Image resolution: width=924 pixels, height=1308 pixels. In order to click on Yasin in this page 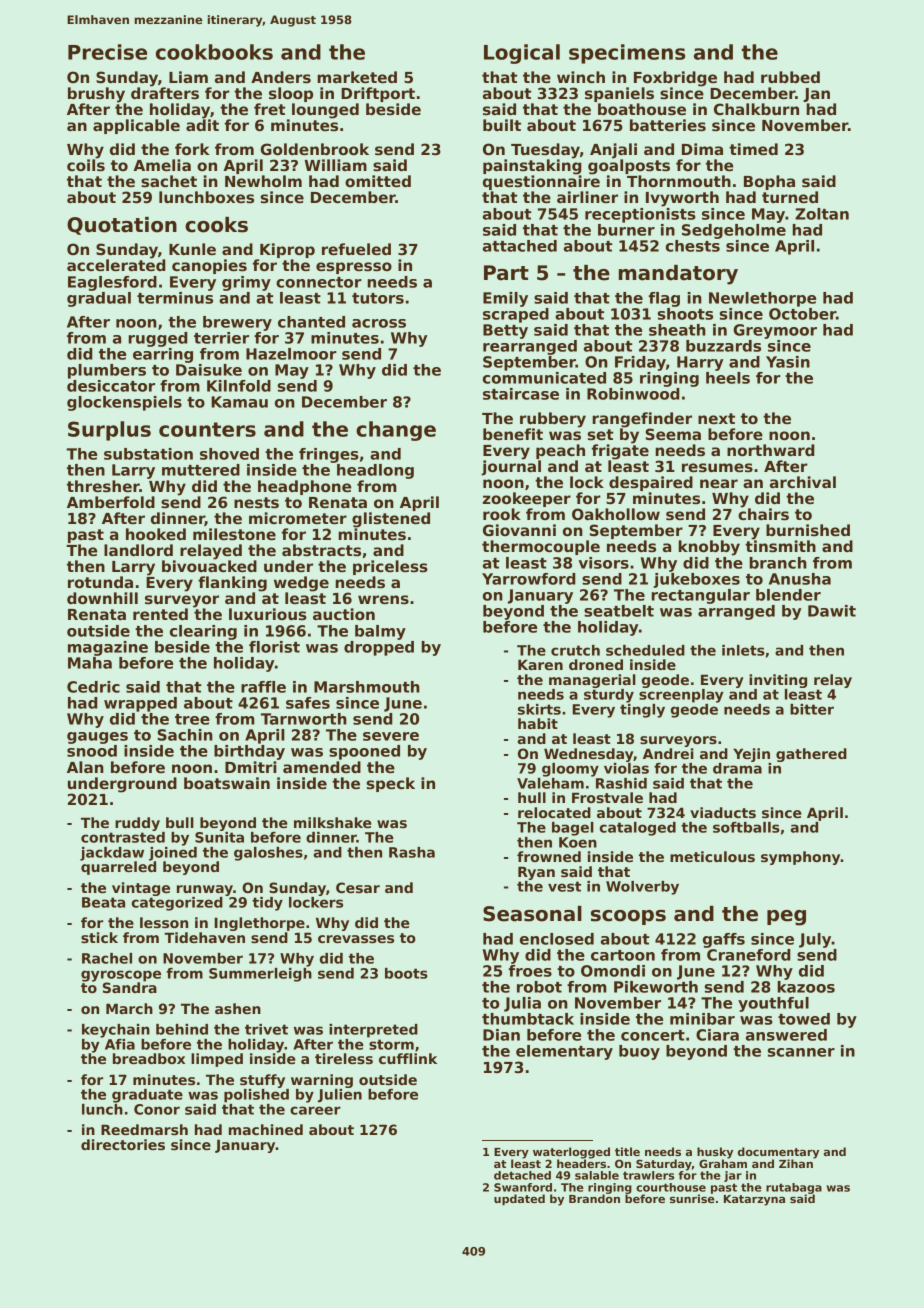, I will do `click(788, 362)`.
